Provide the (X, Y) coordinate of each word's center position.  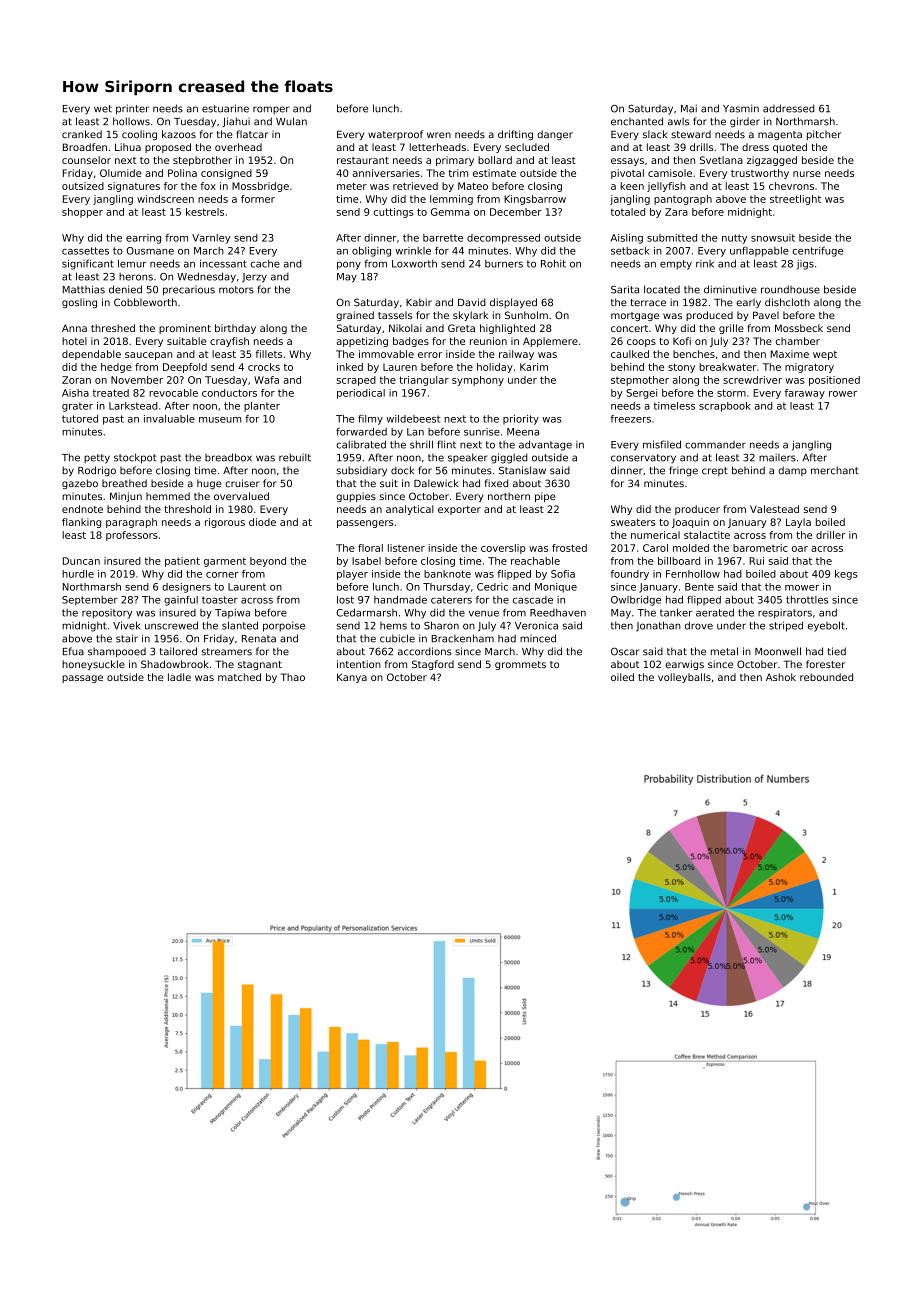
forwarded (361, 432)
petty (97, 459)
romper (271, 110)
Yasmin (741, 108)
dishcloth (787, 302)
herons (136, 277)
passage (82, 679)
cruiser (242, 483)
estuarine (225, 108)
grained (355, 316)
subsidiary (361, 471)
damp (792, 471)
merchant (835, 470)
